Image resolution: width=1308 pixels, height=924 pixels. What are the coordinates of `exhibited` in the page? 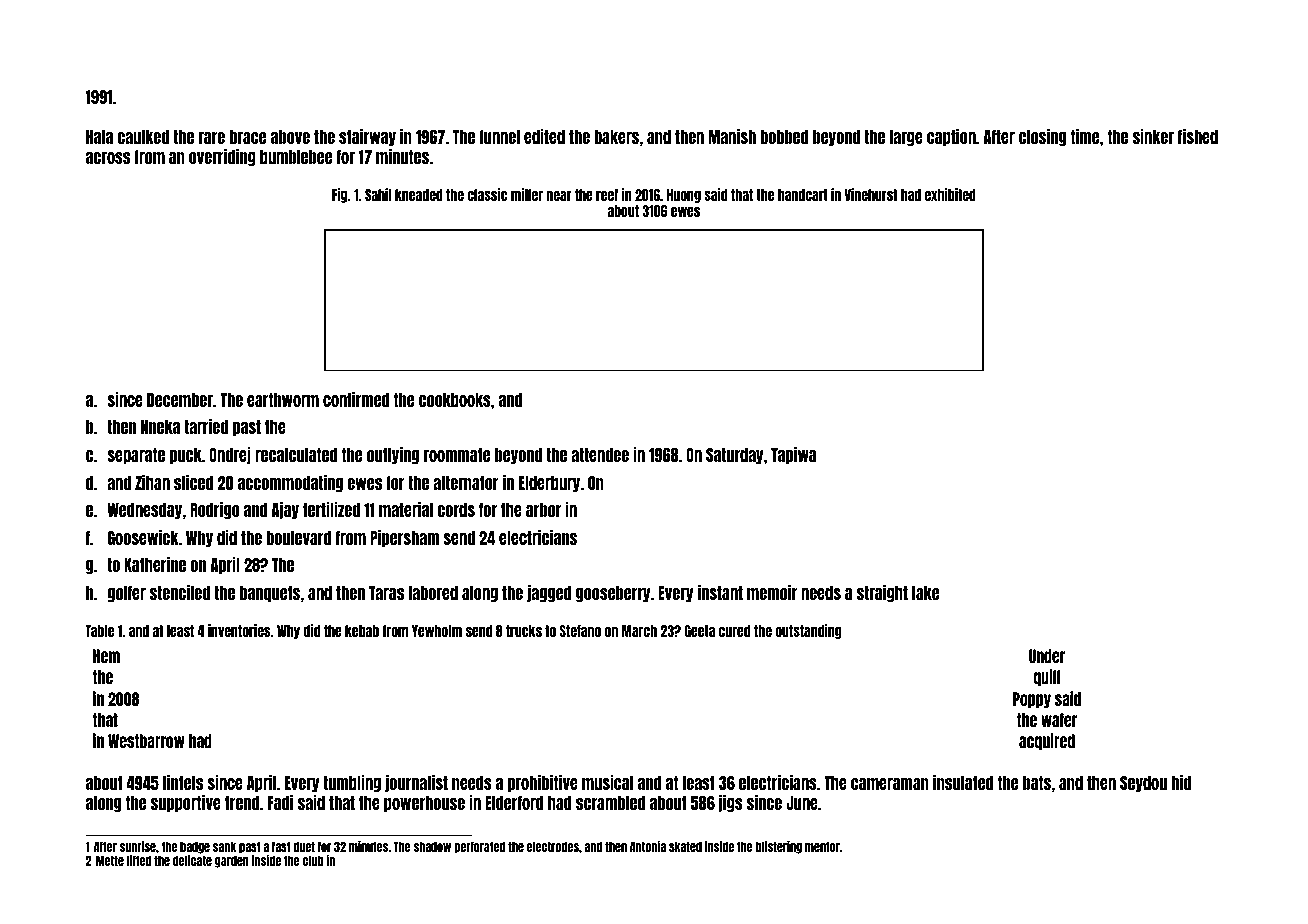 It's located at (950, 194).
